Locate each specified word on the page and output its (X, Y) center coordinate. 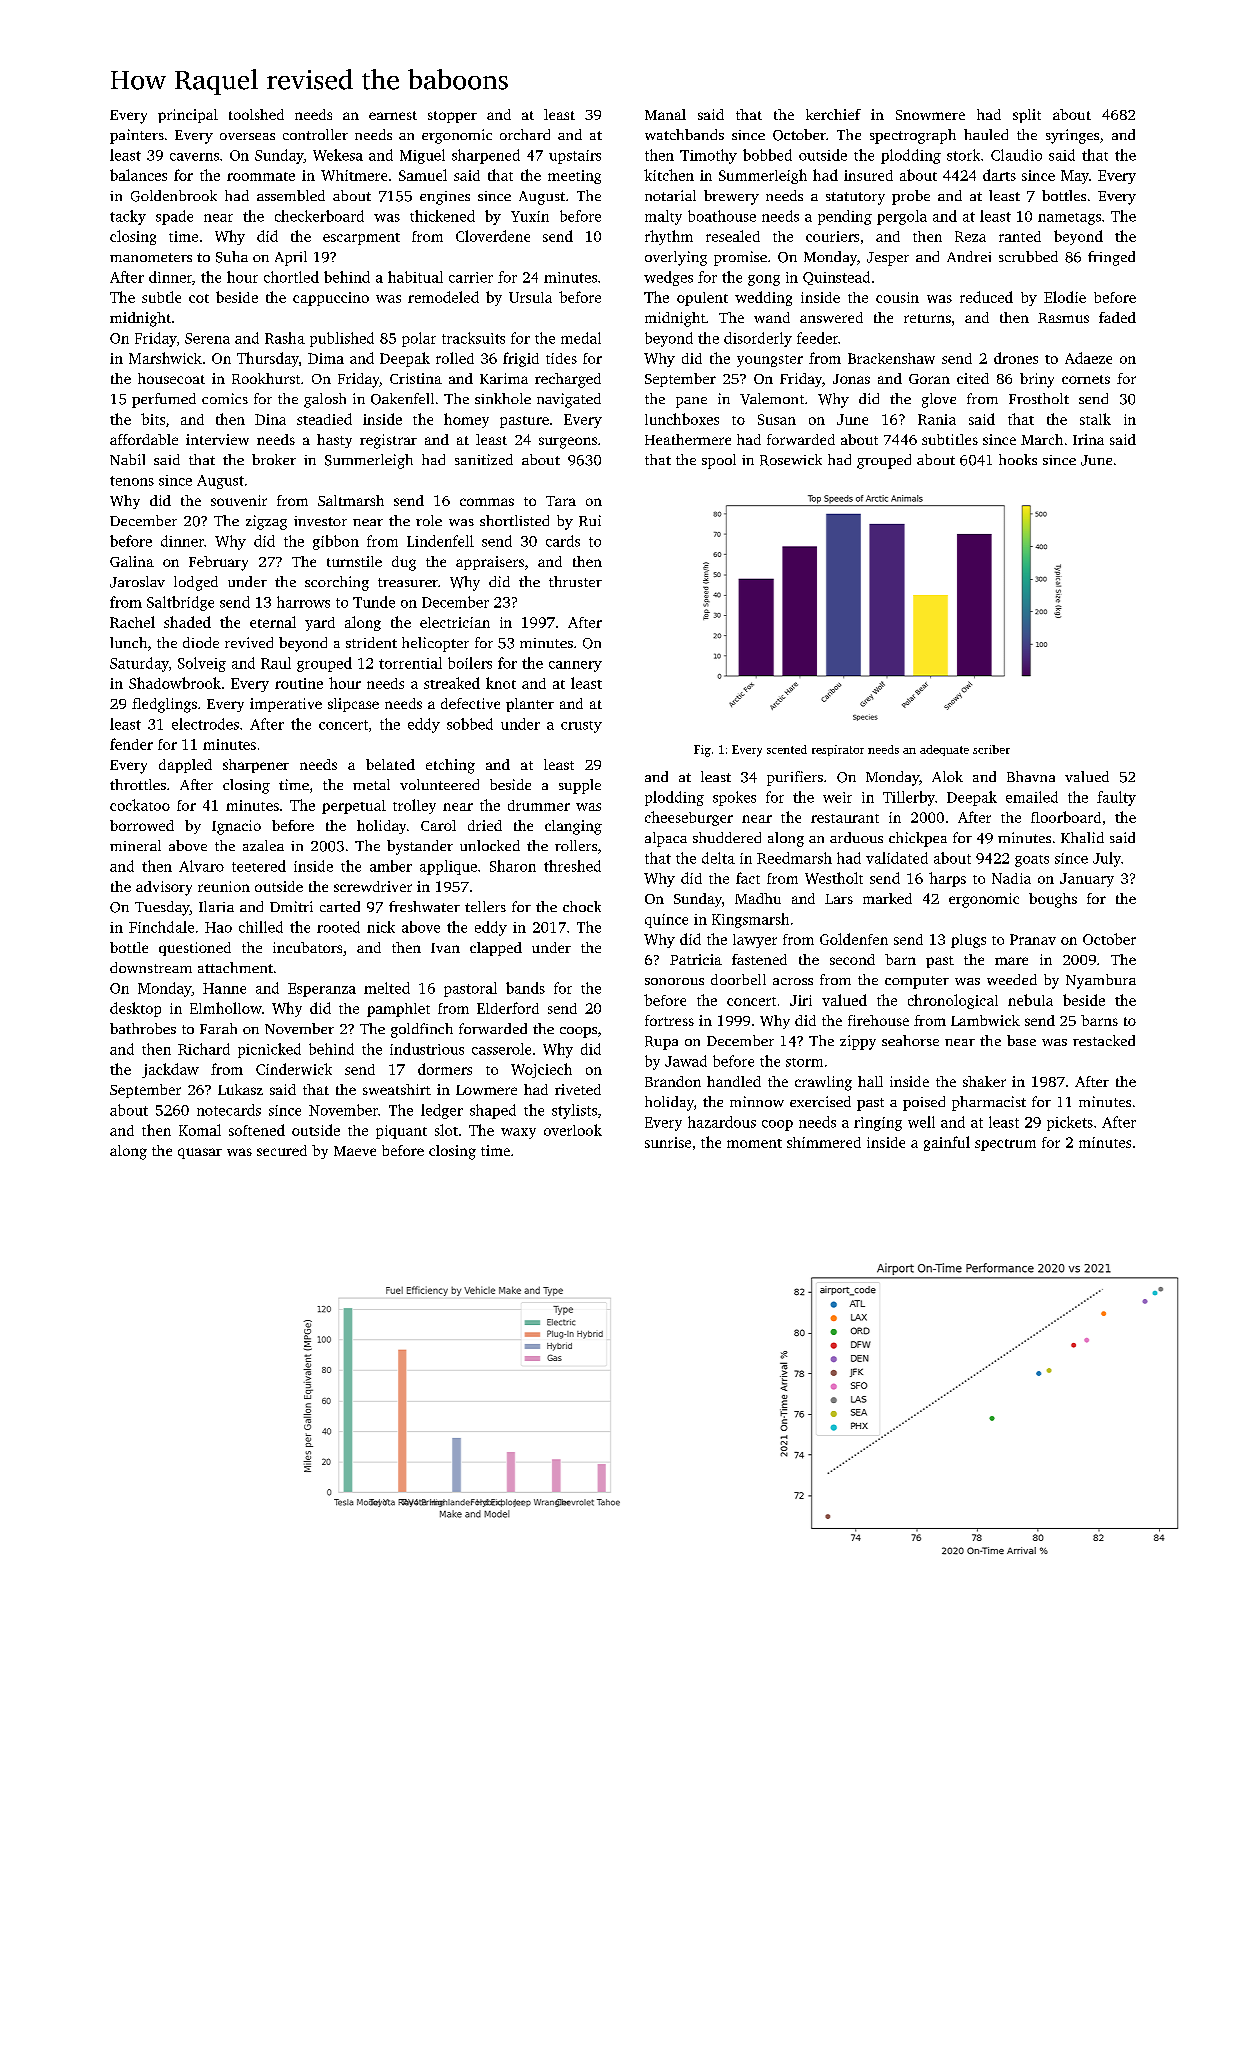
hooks (1018, 459)
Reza (970, 236)
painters (137, 136)
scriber (991, 749)
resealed (733, 236)
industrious (427, 1049)
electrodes (205, 724)
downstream (151, 967)
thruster (575, 581)
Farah (218, 1028)
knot (501, 683)
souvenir (239, 500)
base (1021, 1040)
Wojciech (541, 1070)
